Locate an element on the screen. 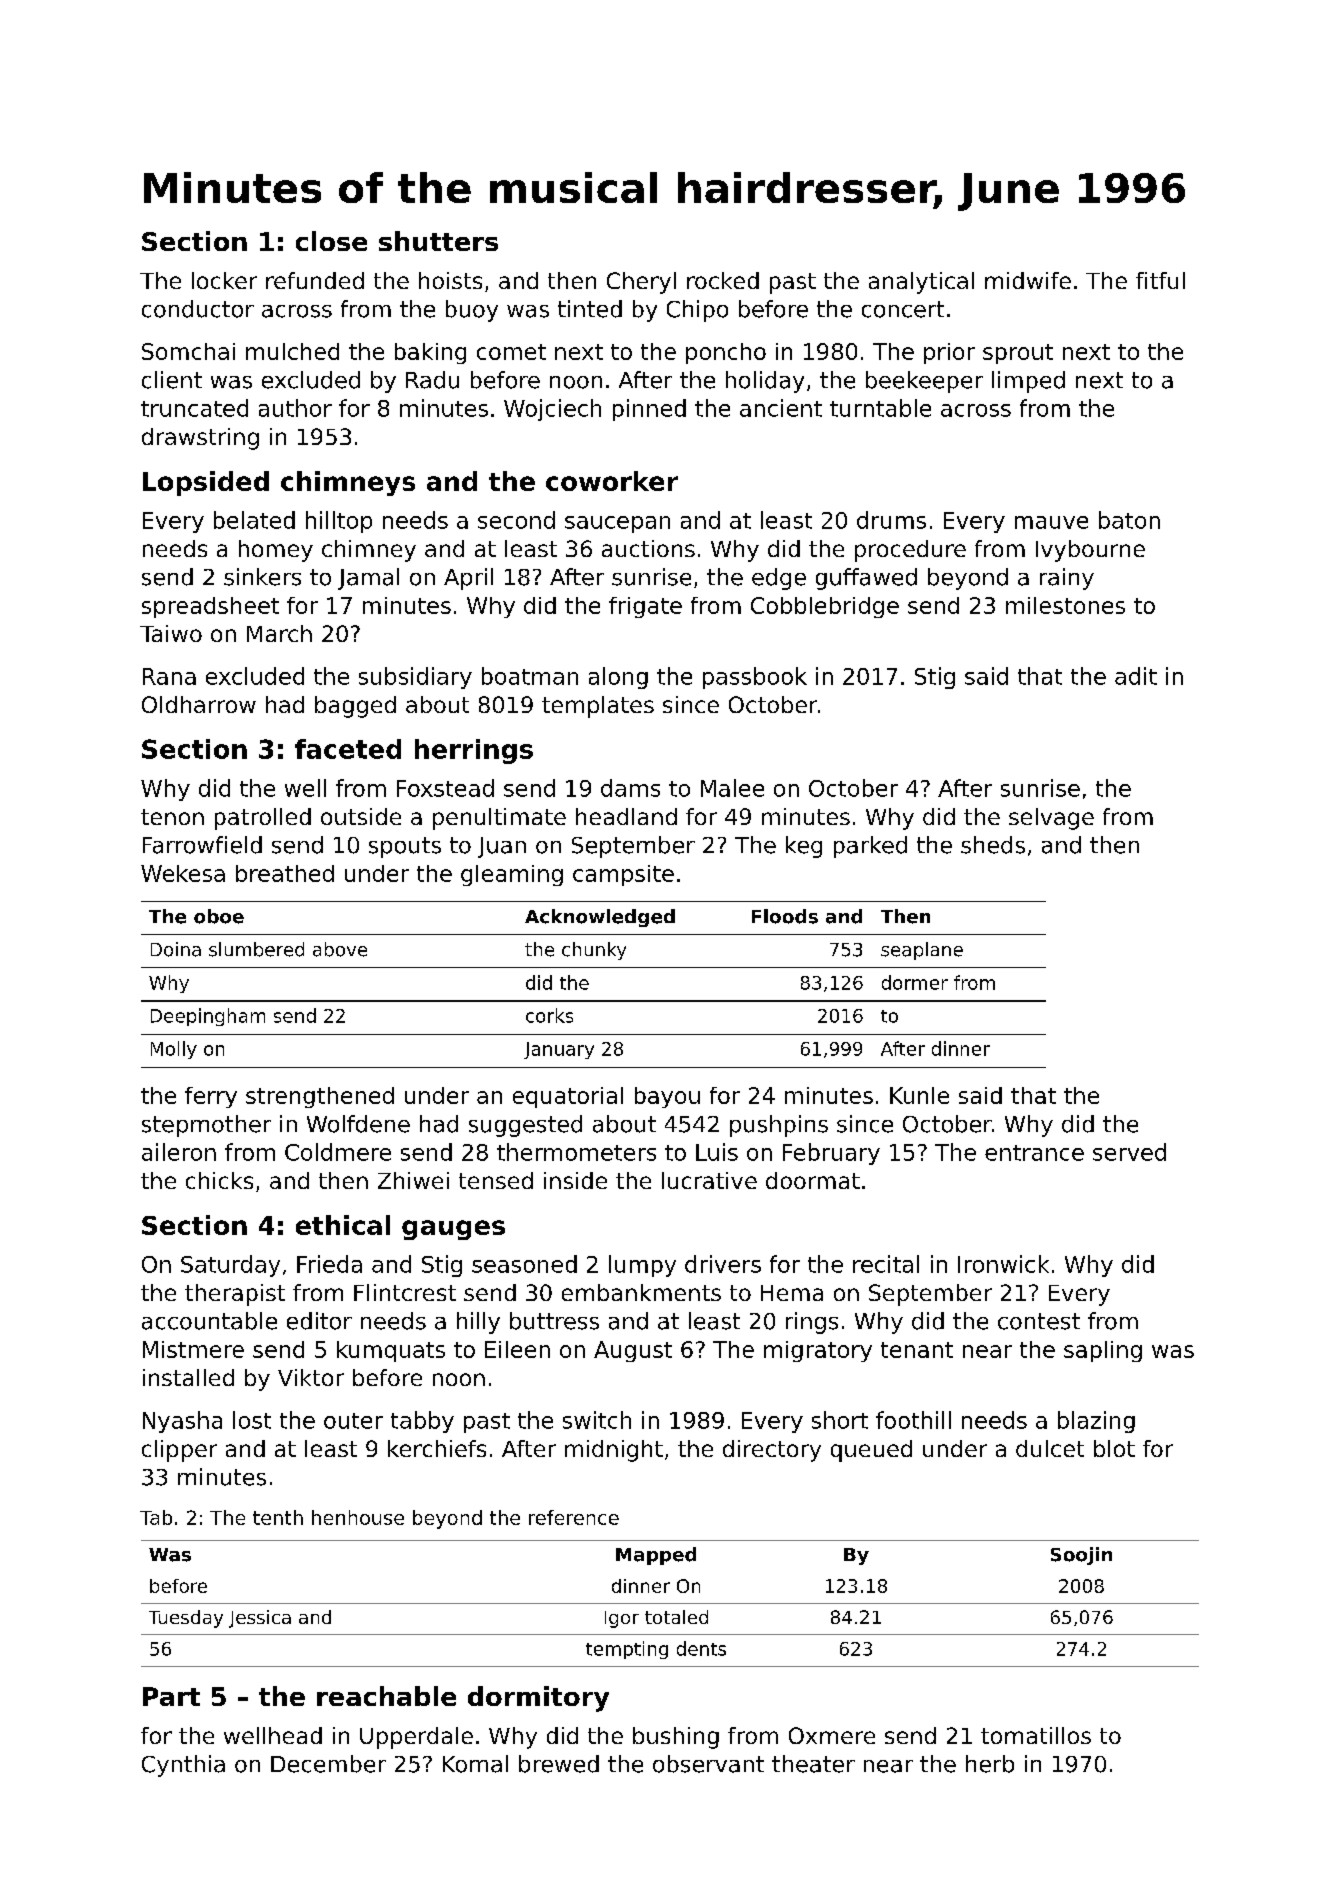  above is located at coordinates (340, 949).
